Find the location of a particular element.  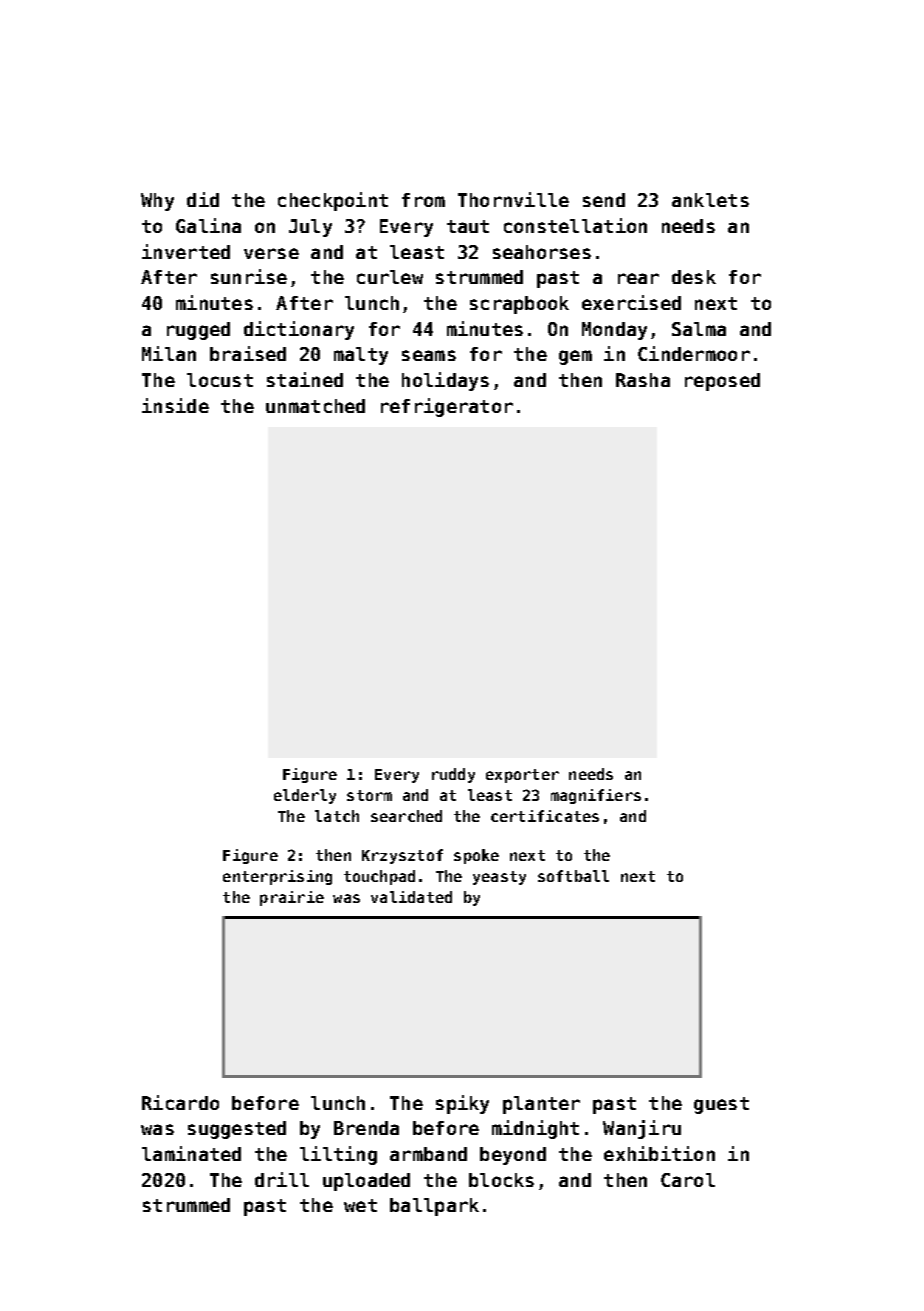

softball is located at coordinates (573, 876).
